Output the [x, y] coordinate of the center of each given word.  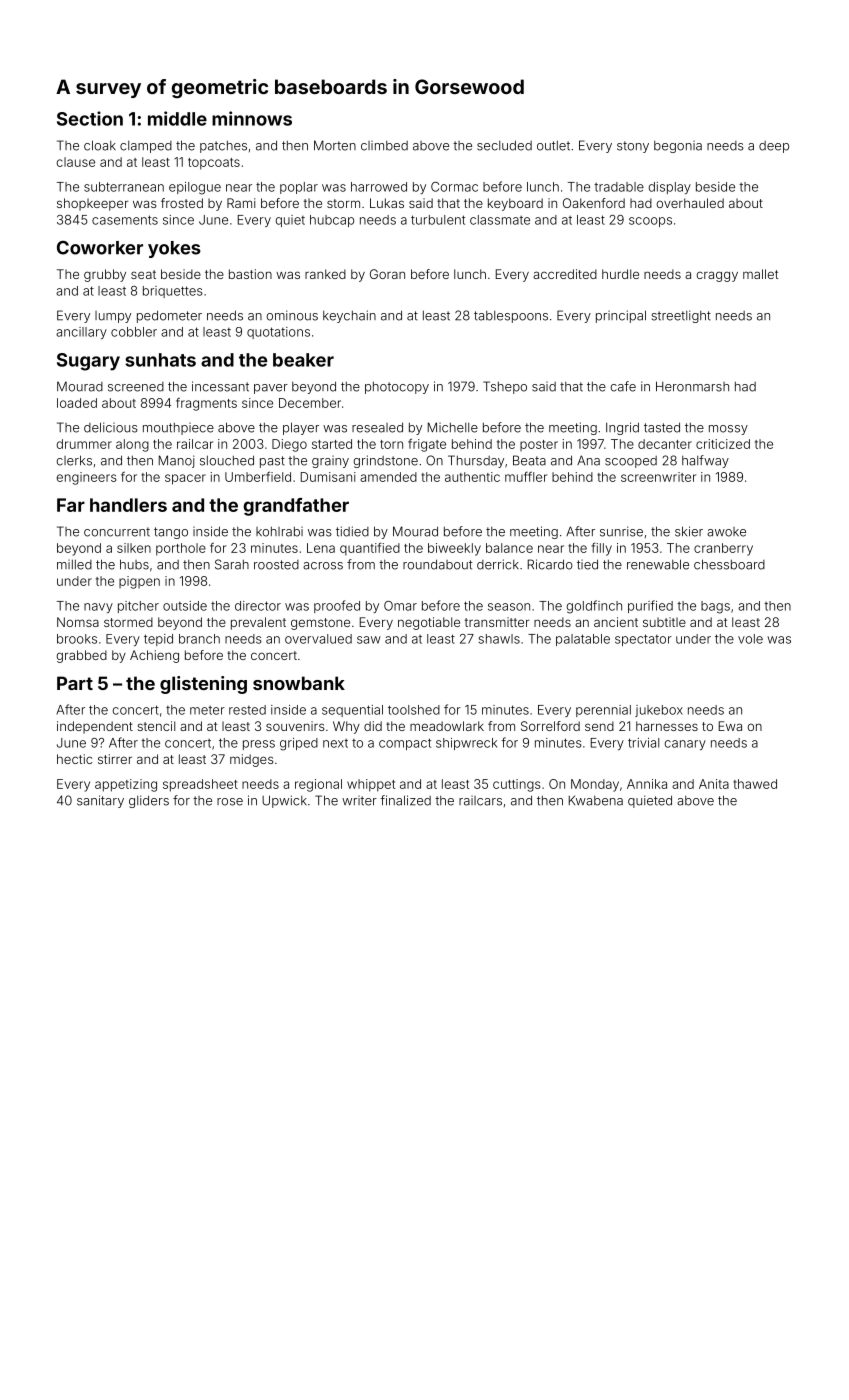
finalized [405, 800]
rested [247, 710]
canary [685, 745]
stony [633, 147]
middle [177, 118]
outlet [553, 146]
